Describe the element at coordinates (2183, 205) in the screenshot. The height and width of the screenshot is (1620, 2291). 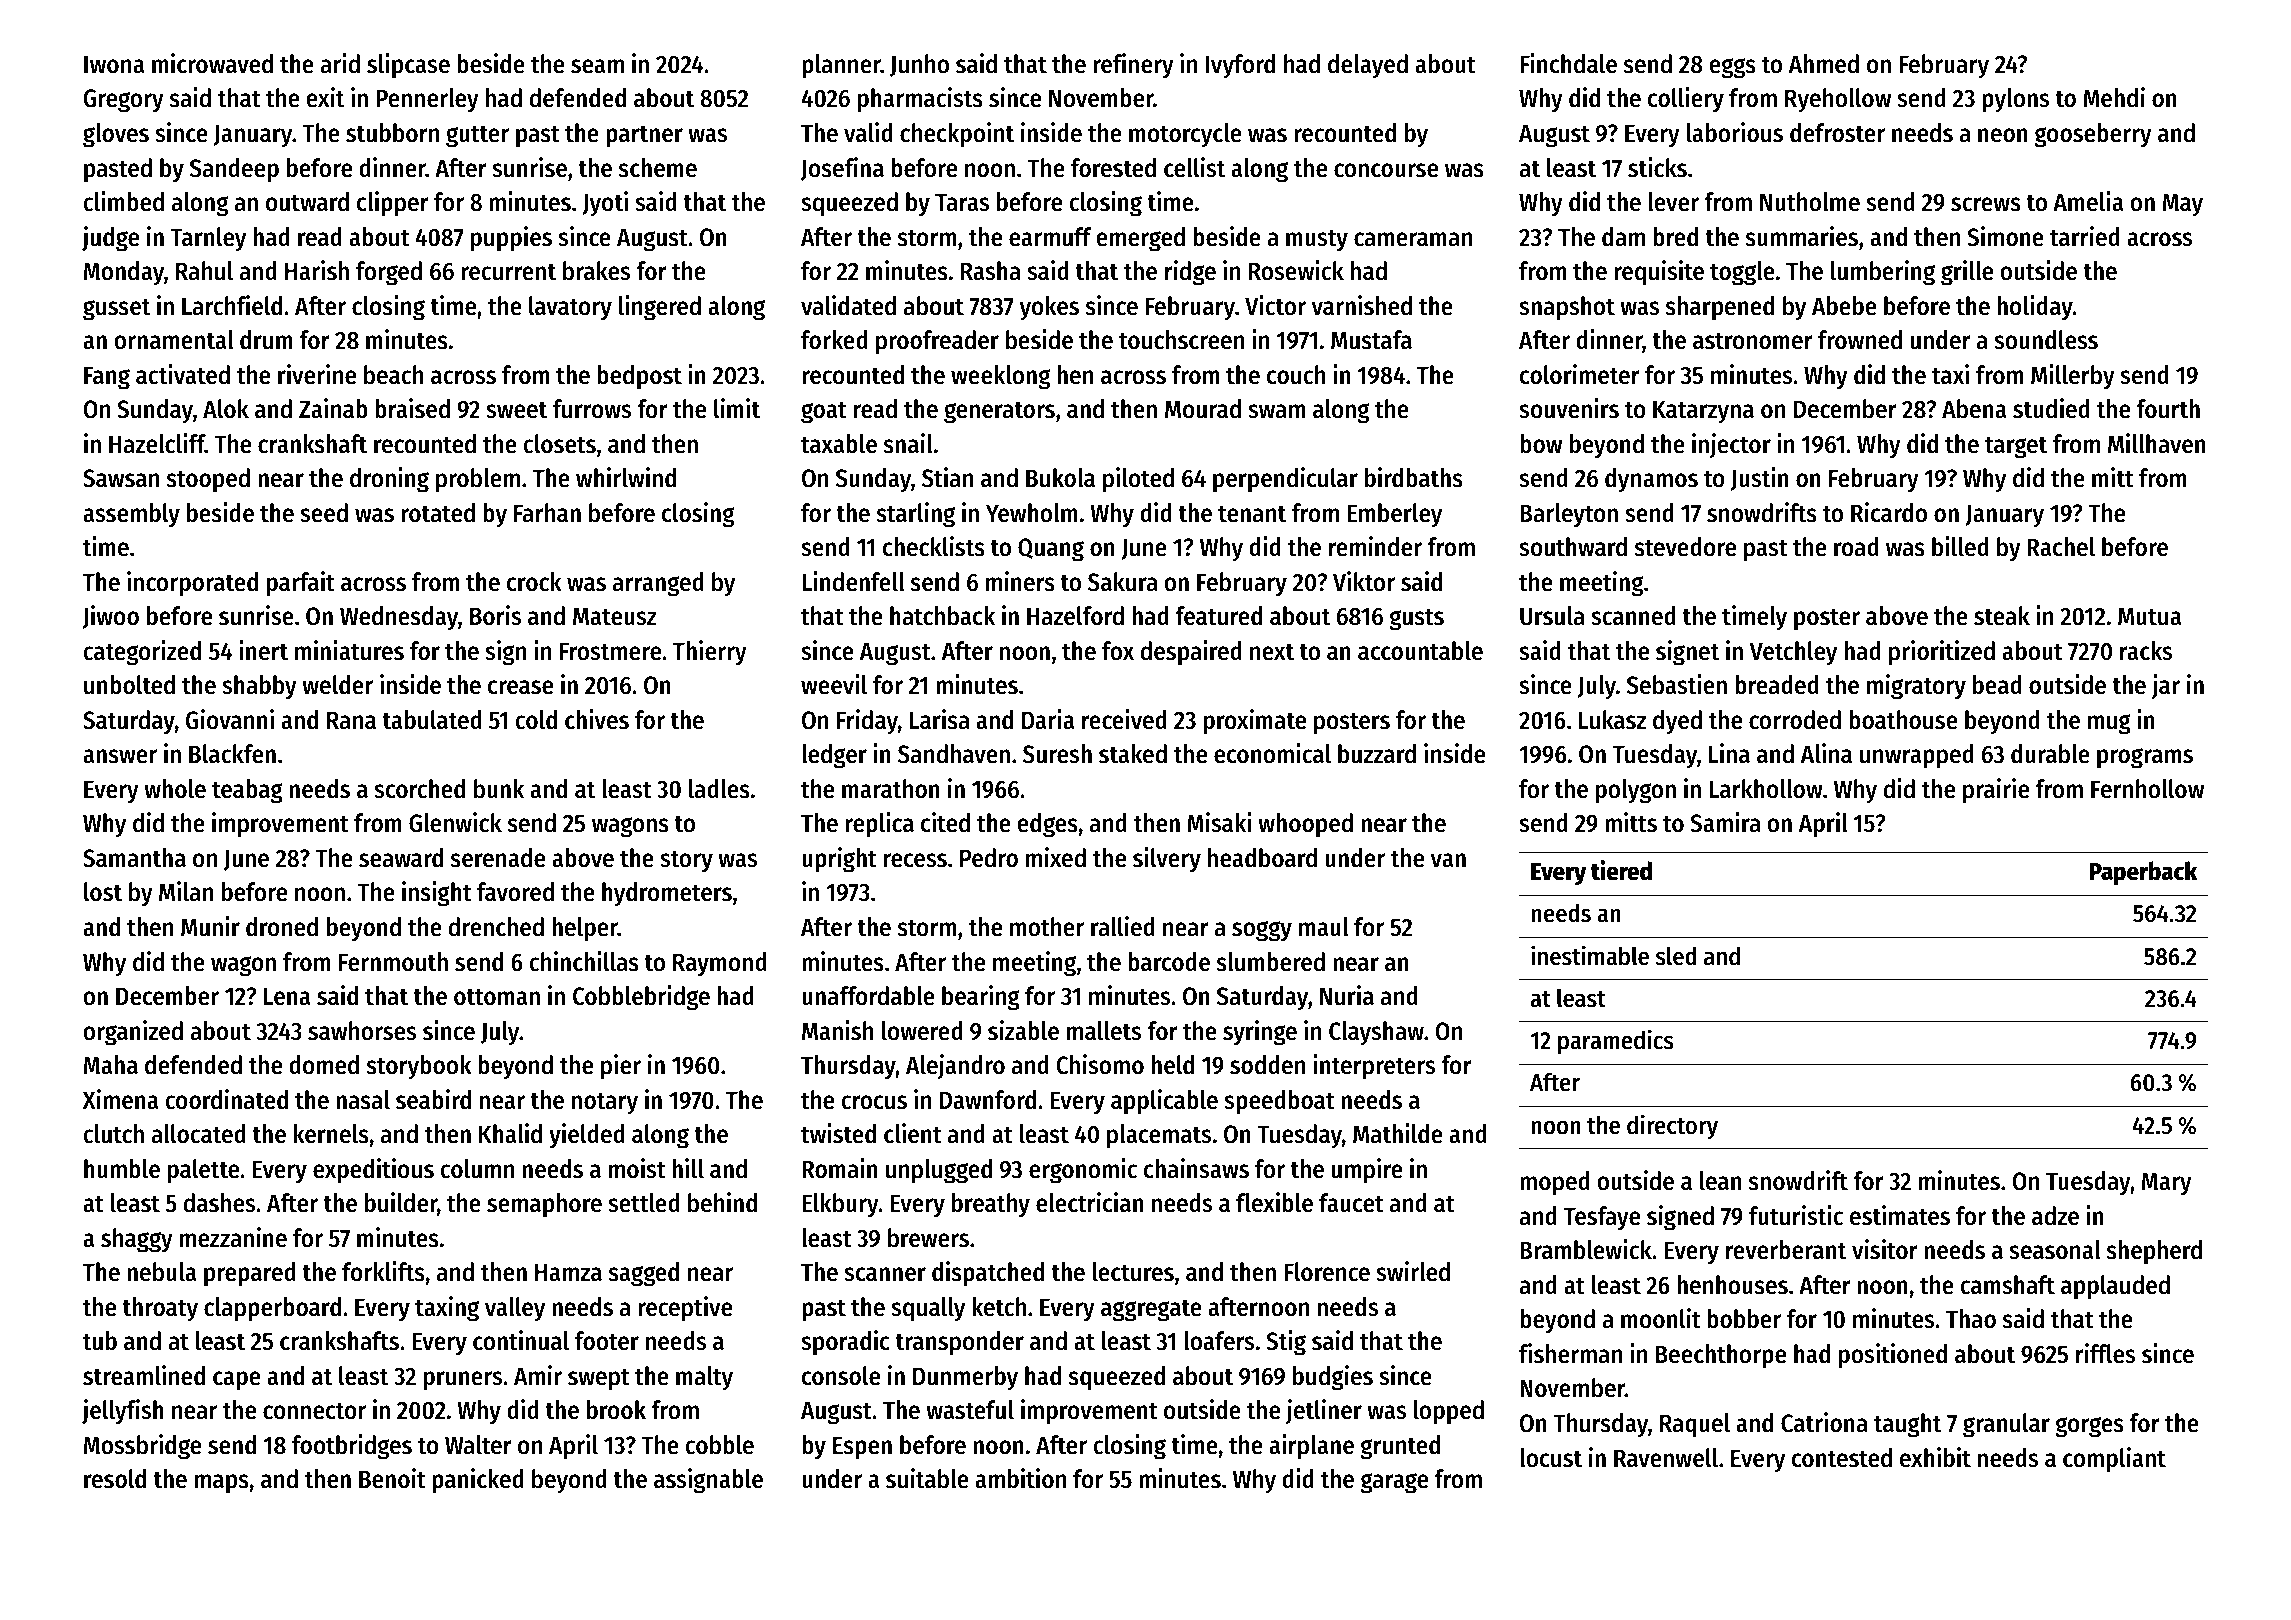
I see `May` at that location.
